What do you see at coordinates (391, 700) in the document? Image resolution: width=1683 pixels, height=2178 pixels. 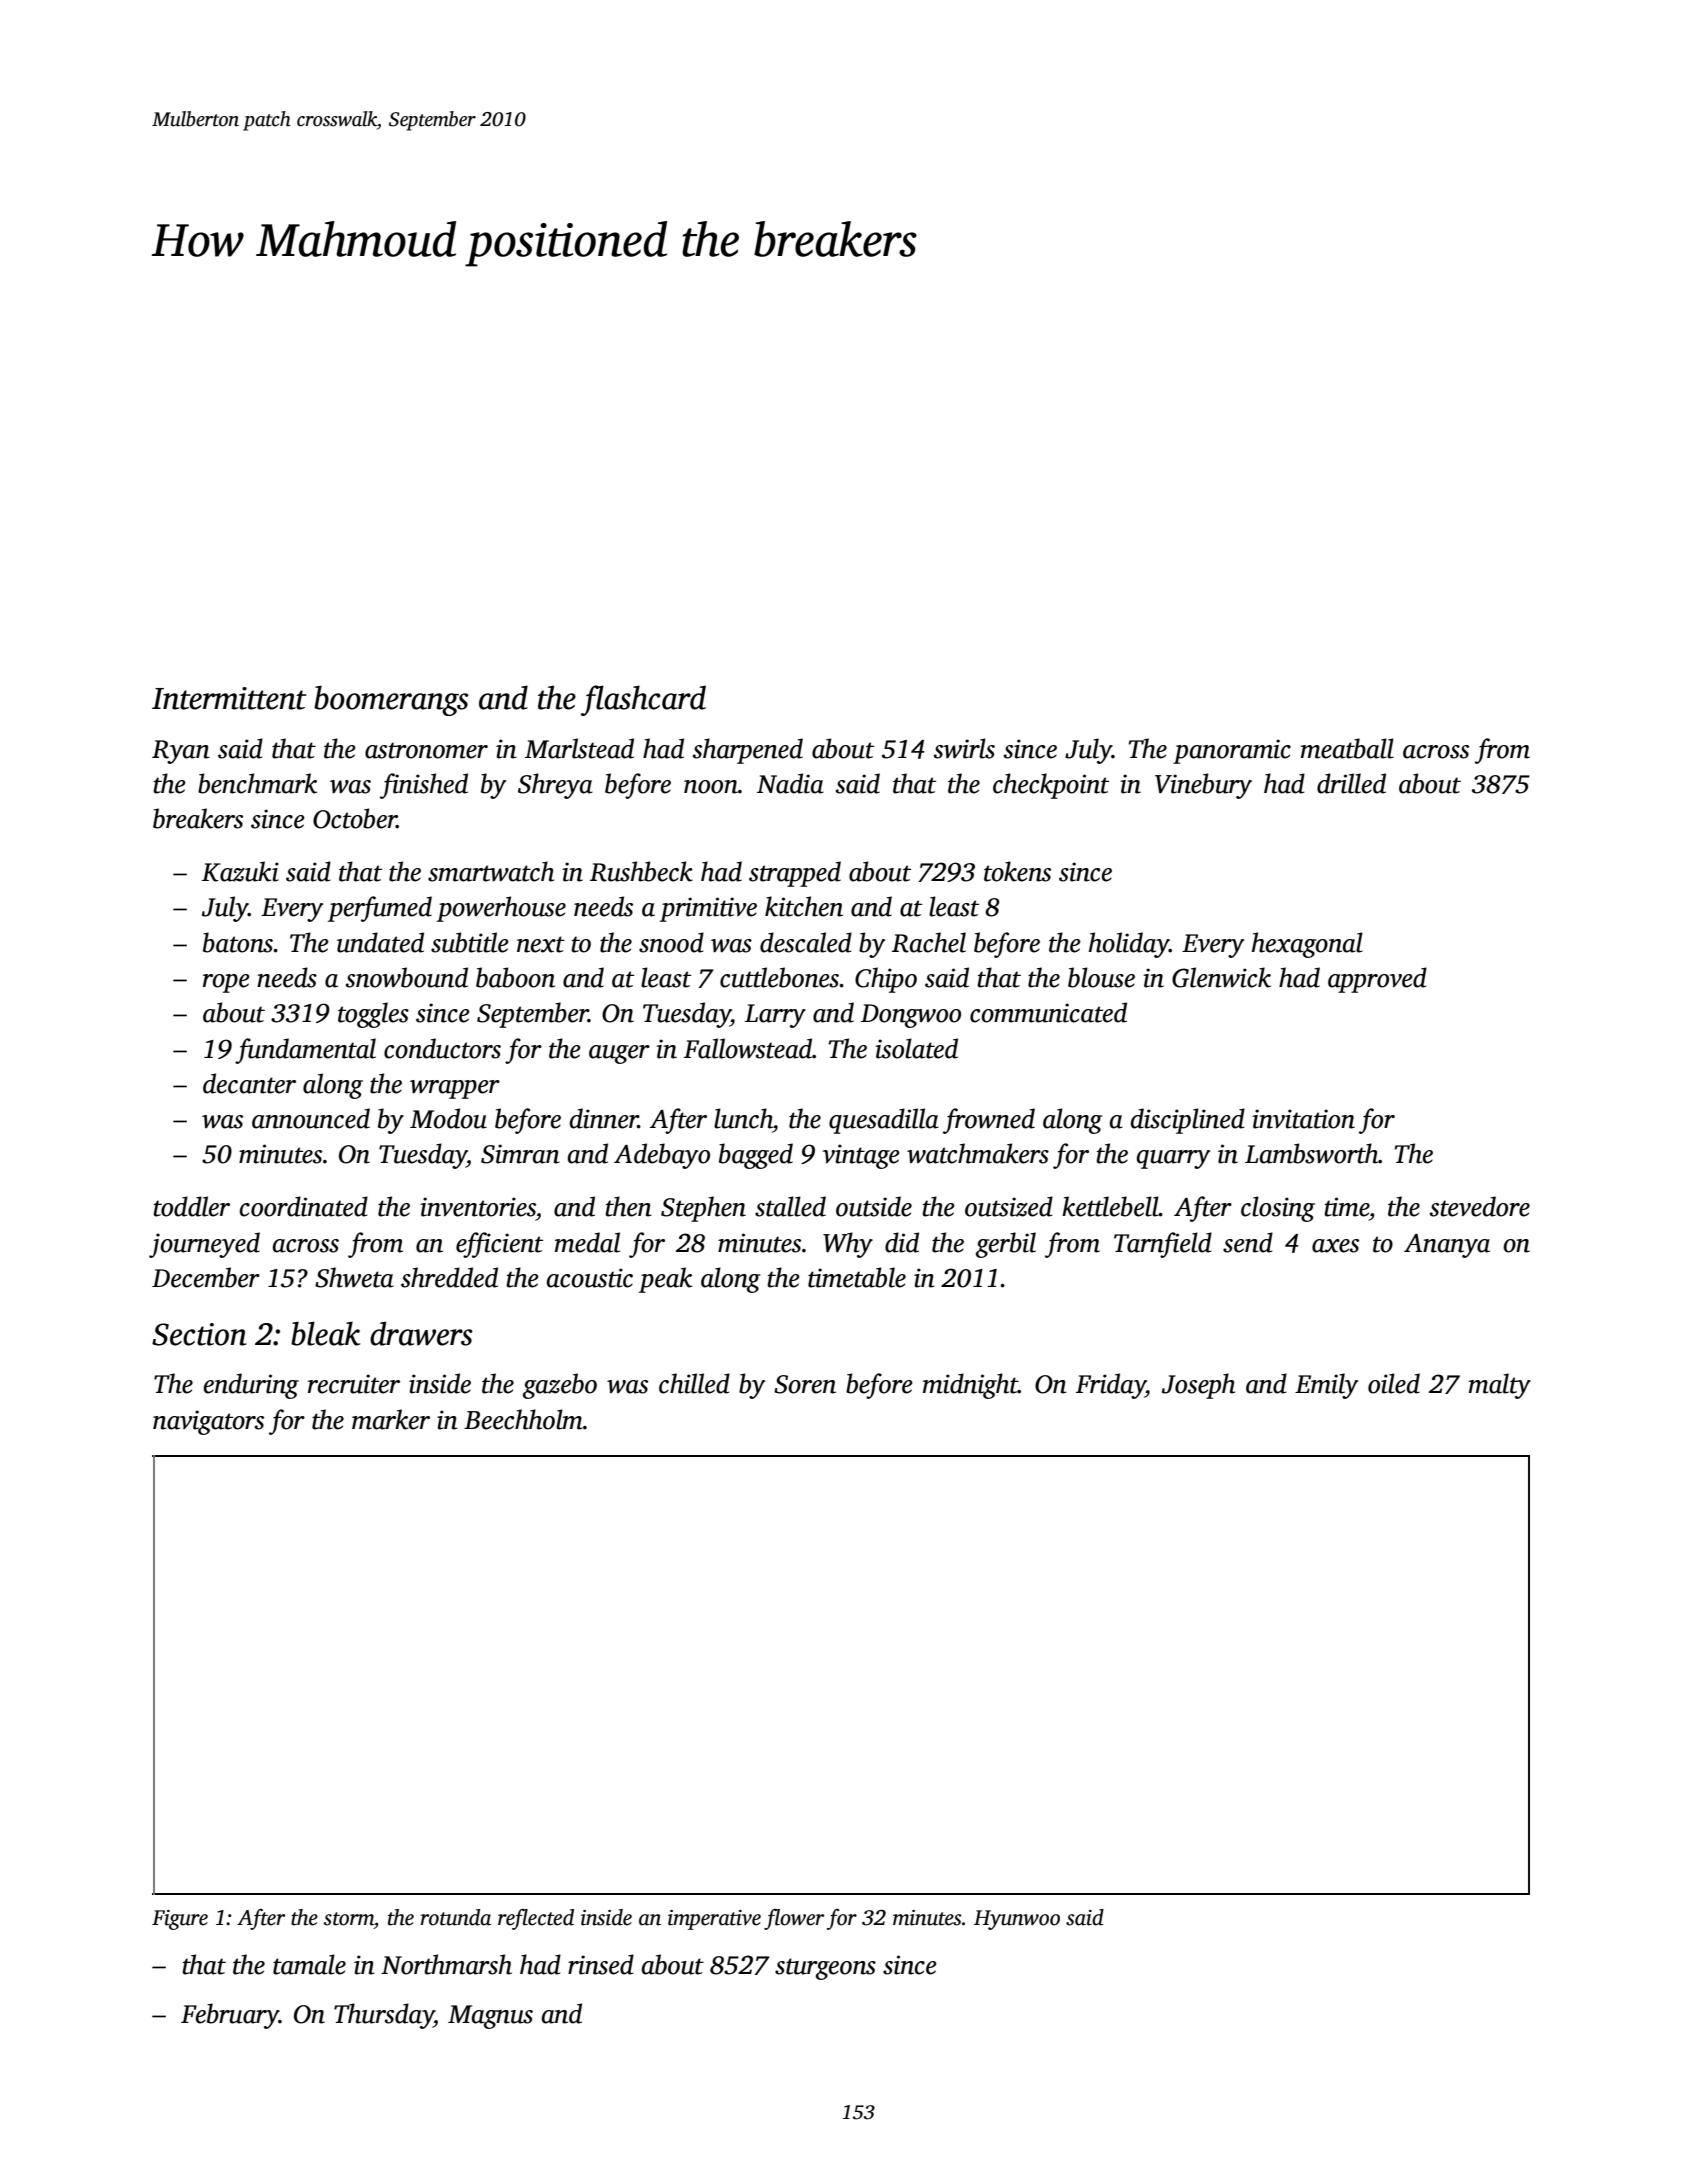 I see `boomerangs` at bounding box center [391, 700].
